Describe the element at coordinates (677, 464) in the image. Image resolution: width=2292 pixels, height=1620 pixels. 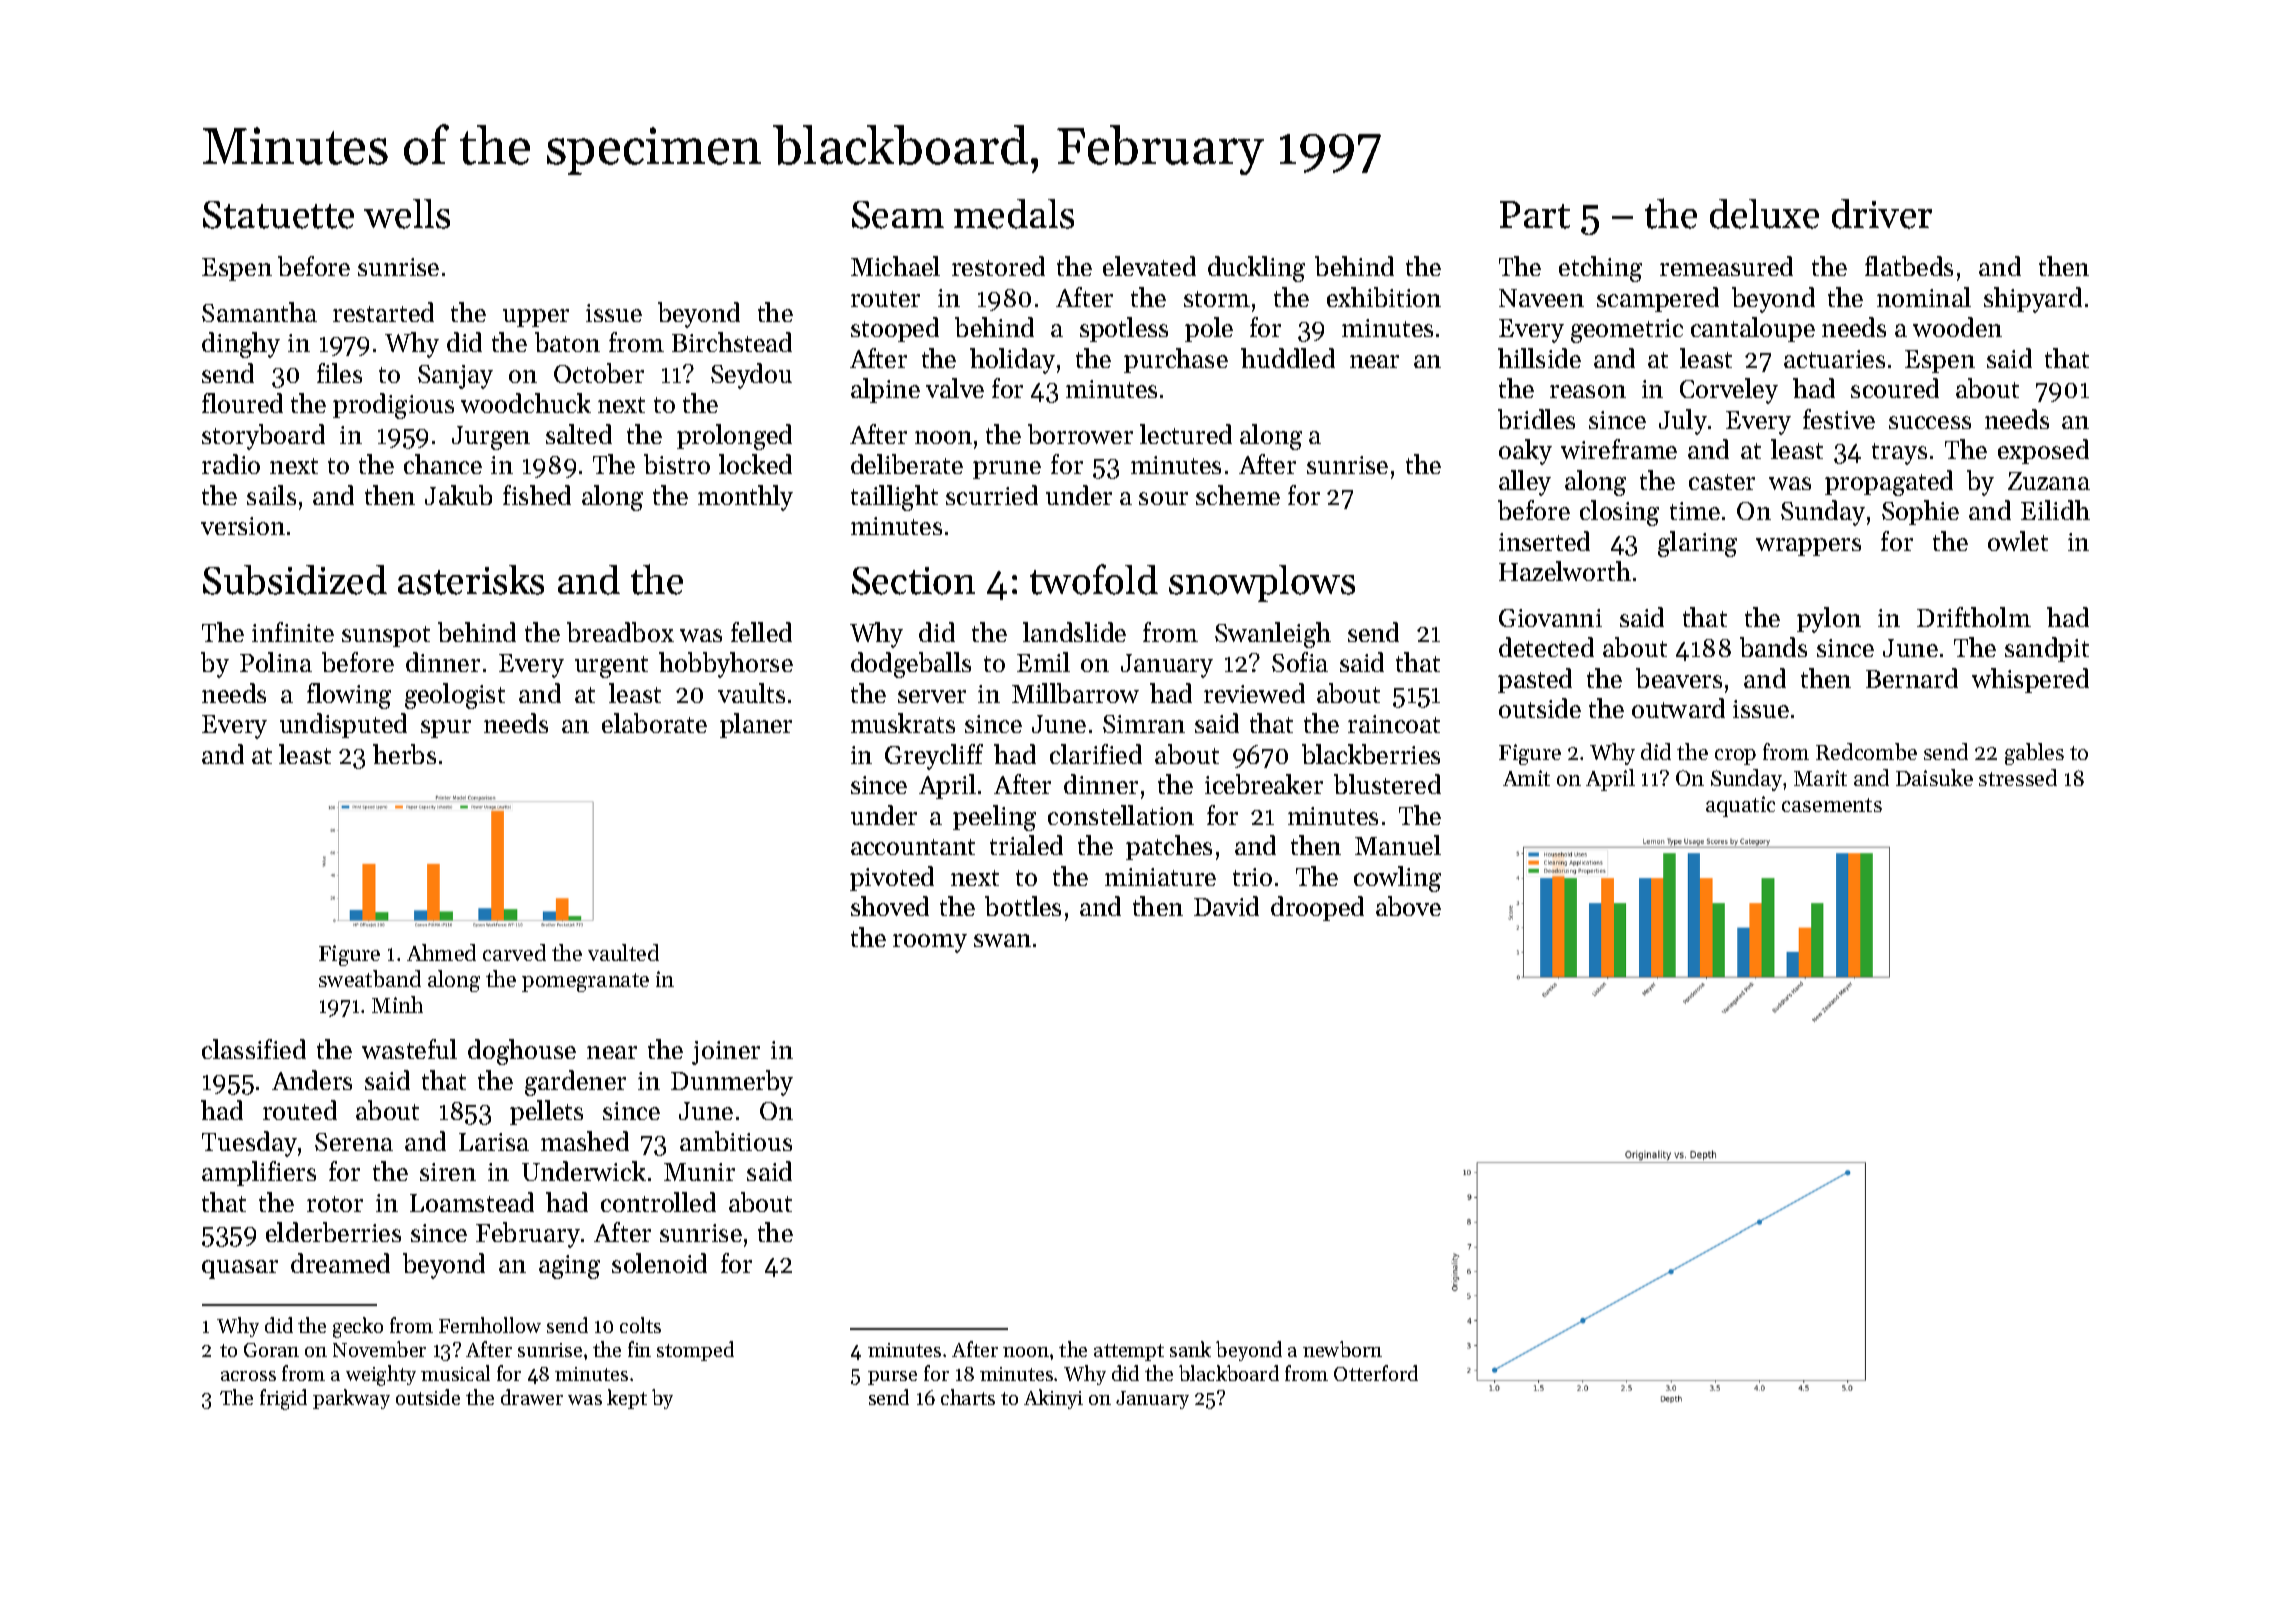
I see `bistro` at that location.
